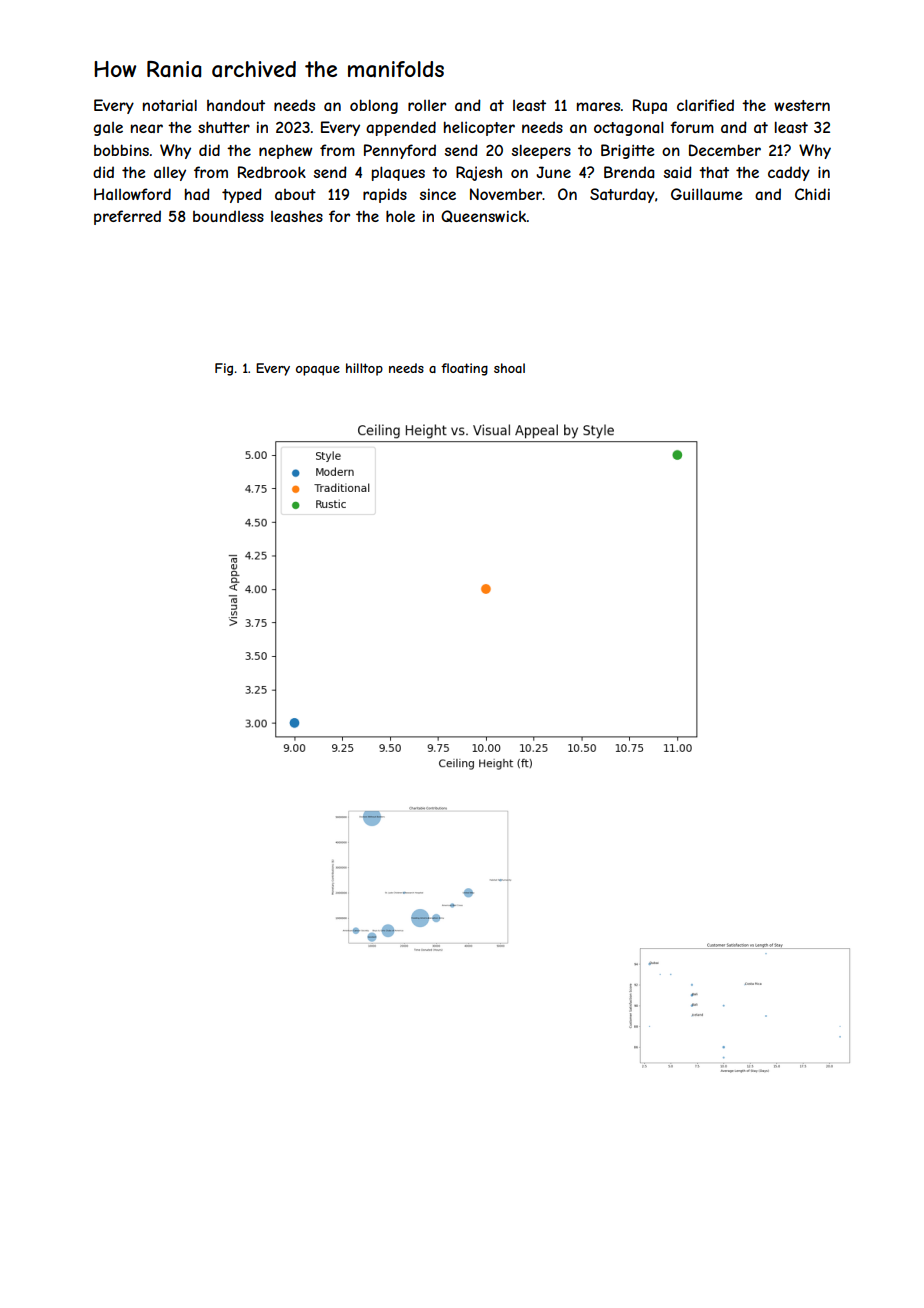 Image resolution: width=924 pixels, height=1308 pixels. Describe the element at coordinates (236, 105) in the screenshot. I see `handout` at that location.
